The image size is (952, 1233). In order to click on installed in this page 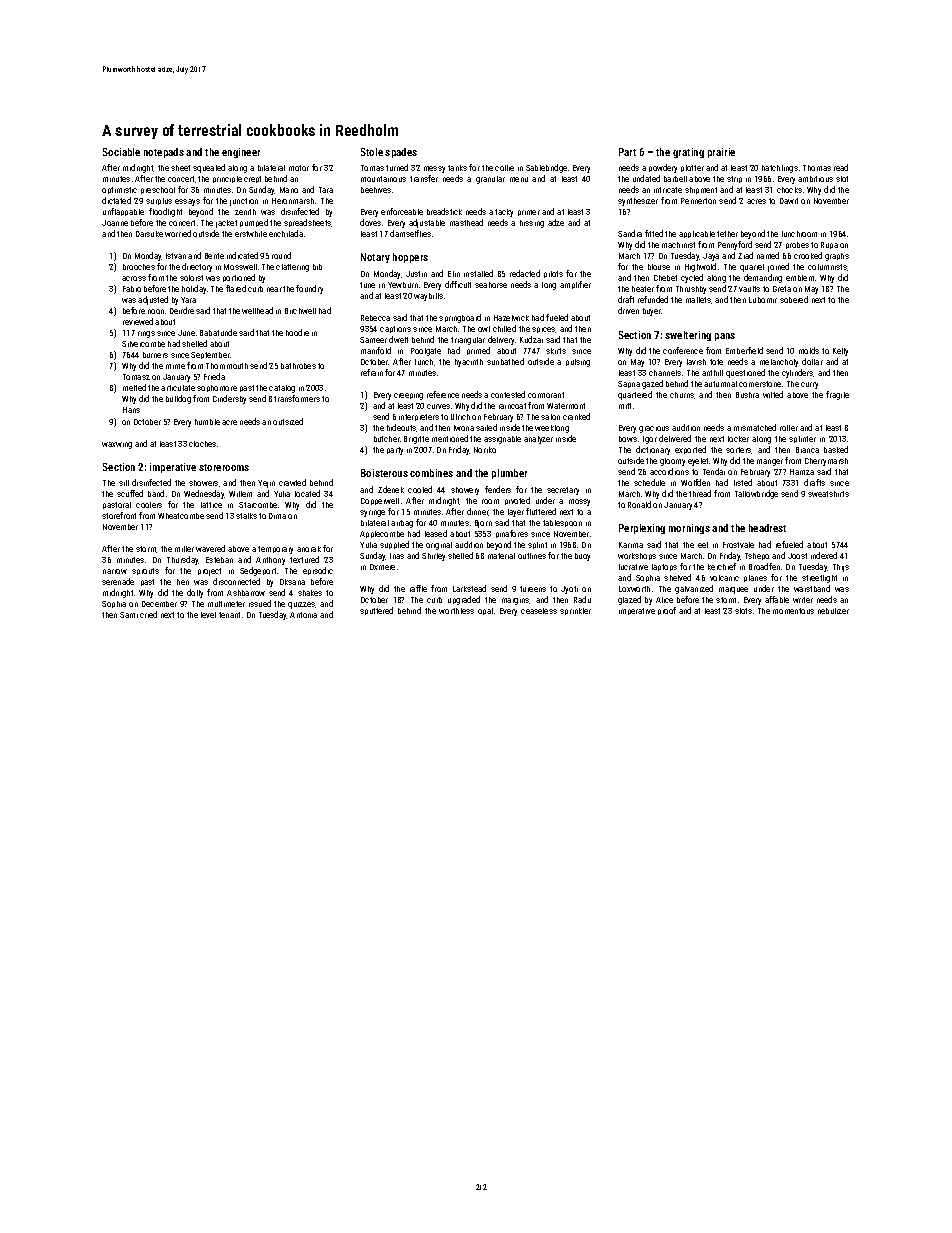, I will do `click(478, 273)`.
